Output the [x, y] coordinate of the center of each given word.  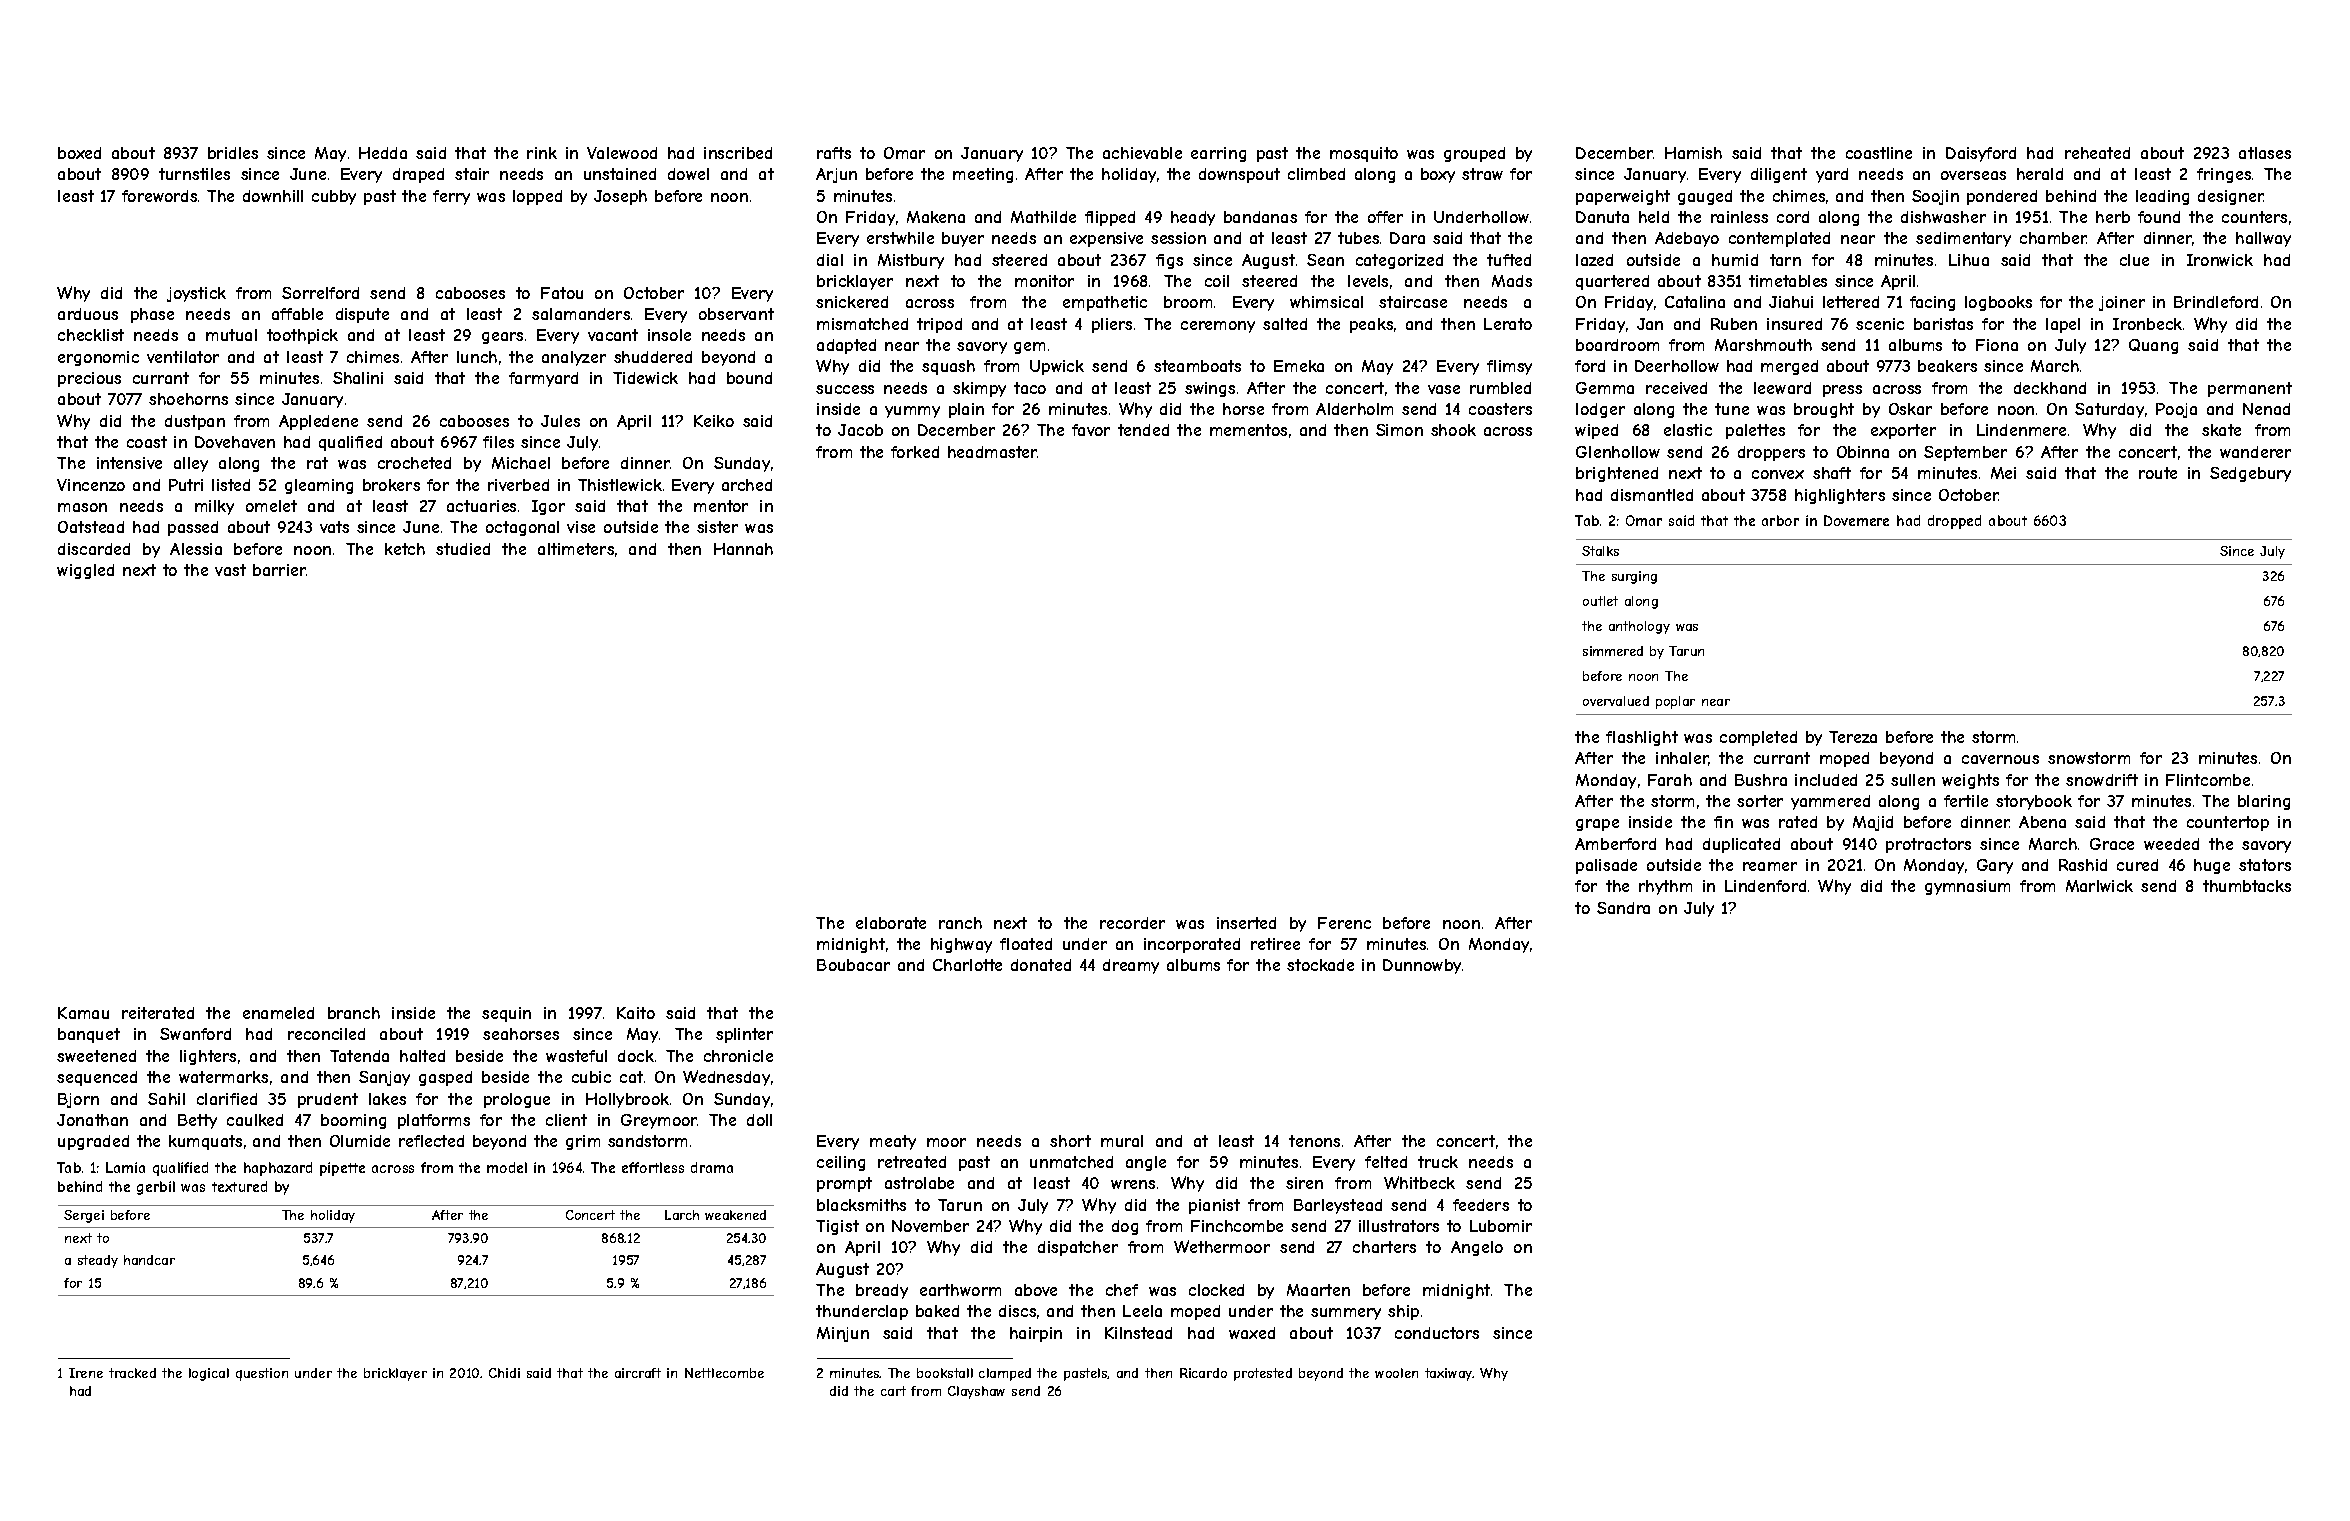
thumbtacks [2247, 886]
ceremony [1218, 327]
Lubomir [1501, 1226]
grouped [1474, 154]
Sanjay [384, 1078]
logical [209, 1374]
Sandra [1623, 908]
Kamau [83, 1013]
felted [1386, 1162]
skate [2221, 430]
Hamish [1693, 153]
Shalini [358, 378]
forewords [159, 196]
